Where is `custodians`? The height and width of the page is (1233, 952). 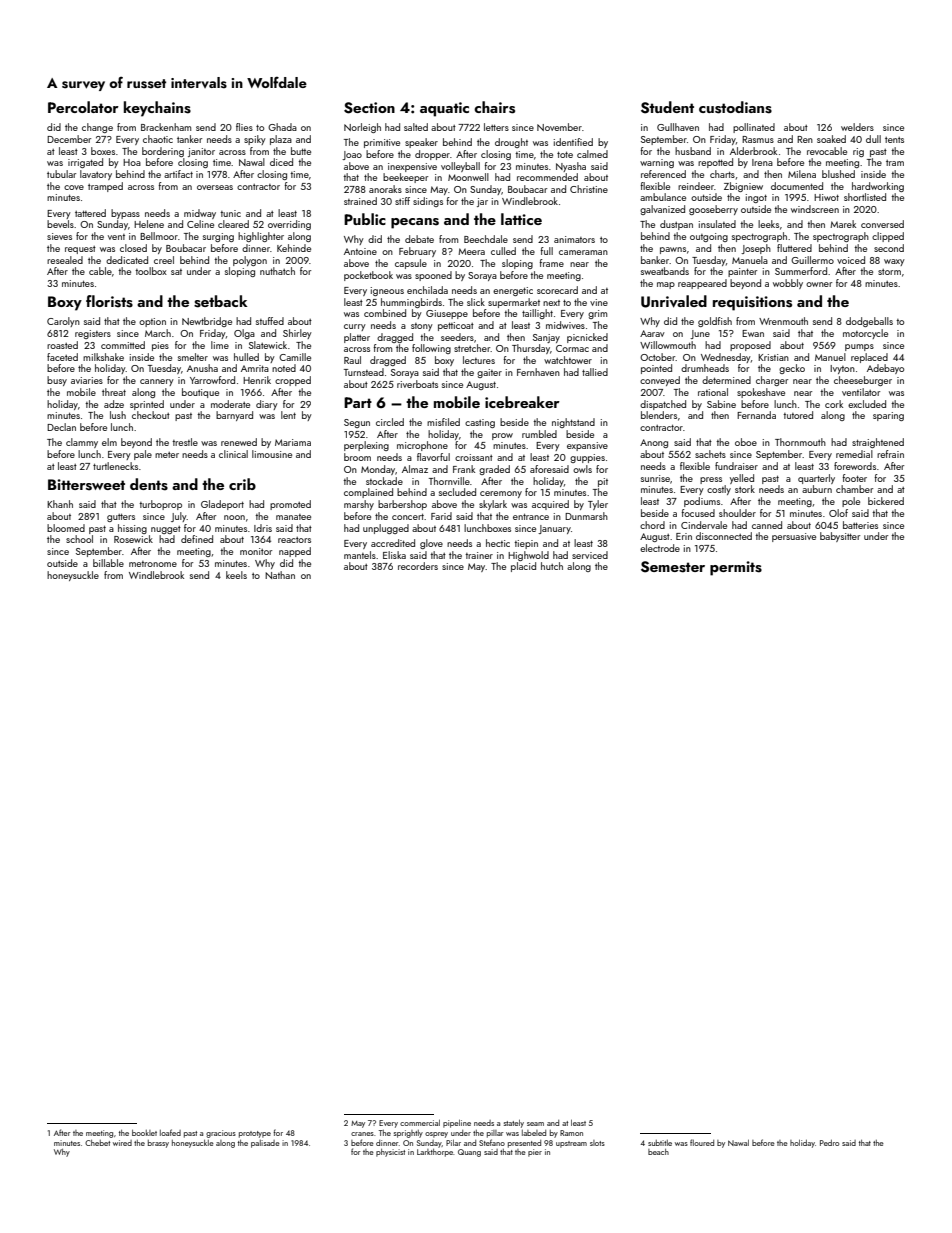 custodians is located at coordinates (735, 107).
